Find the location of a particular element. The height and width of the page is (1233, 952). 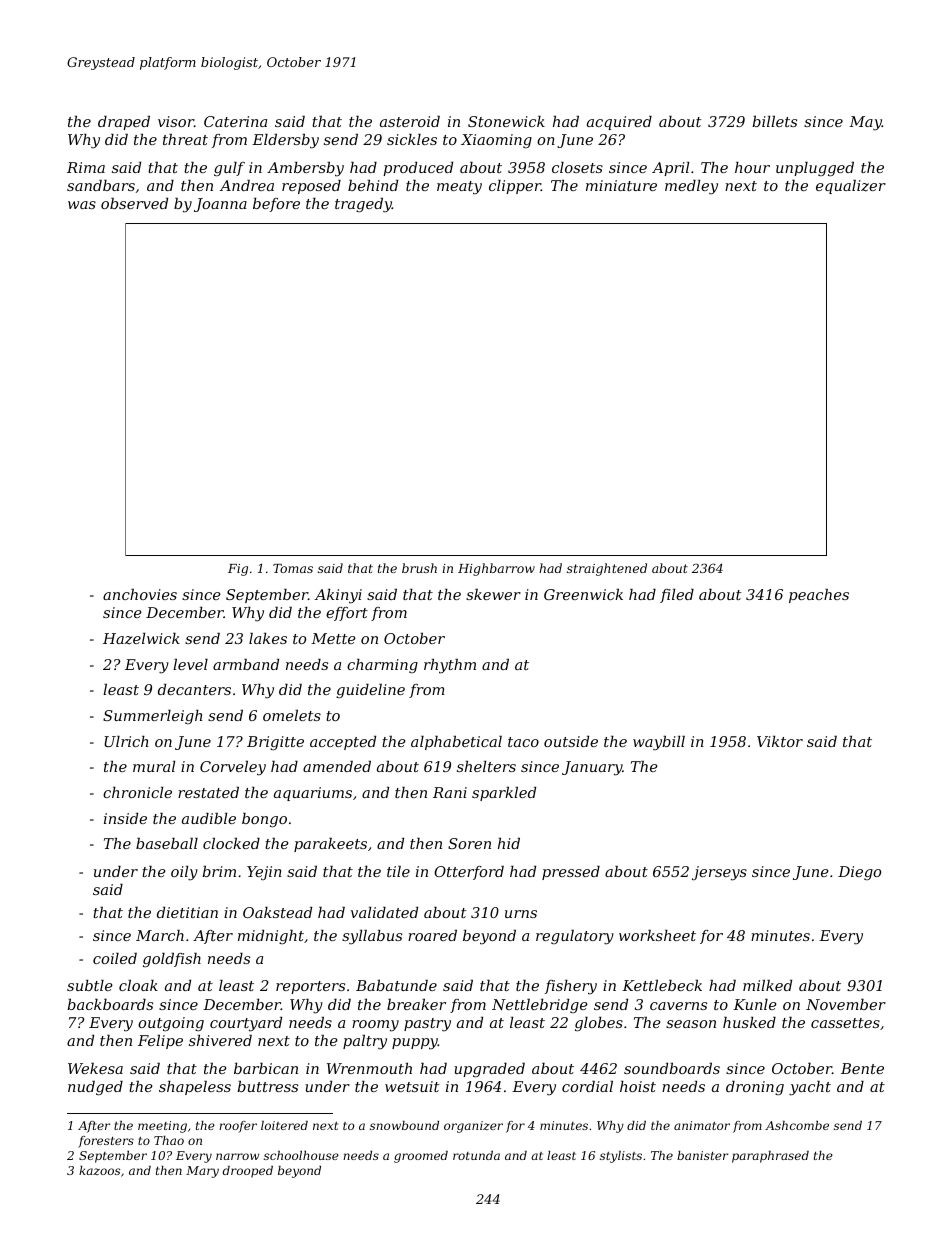

tragedy is located at coordinates (363, 205).
